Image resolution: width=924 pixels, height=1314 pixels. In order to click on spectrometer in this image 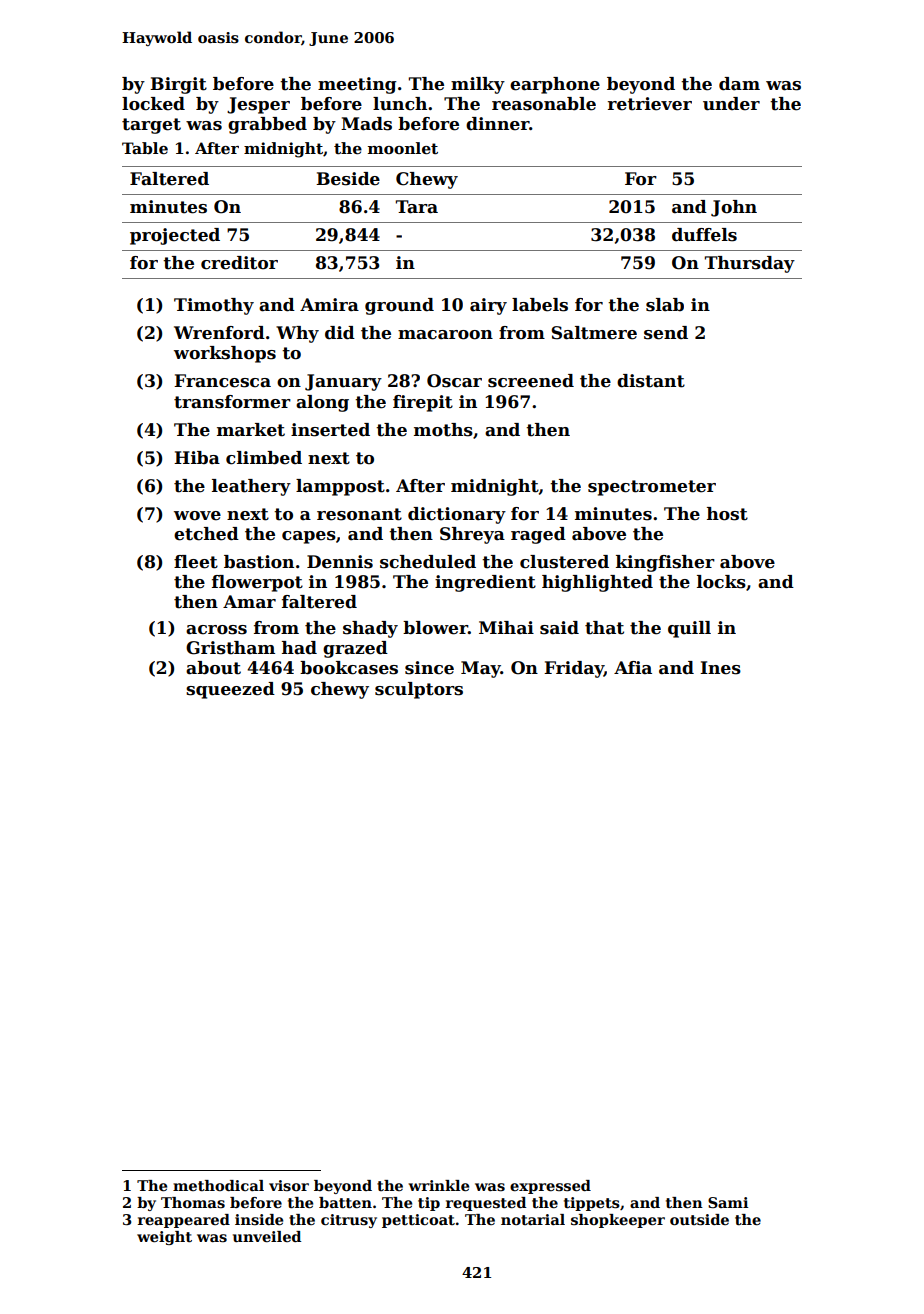, I will do `click(652, 488)`.
